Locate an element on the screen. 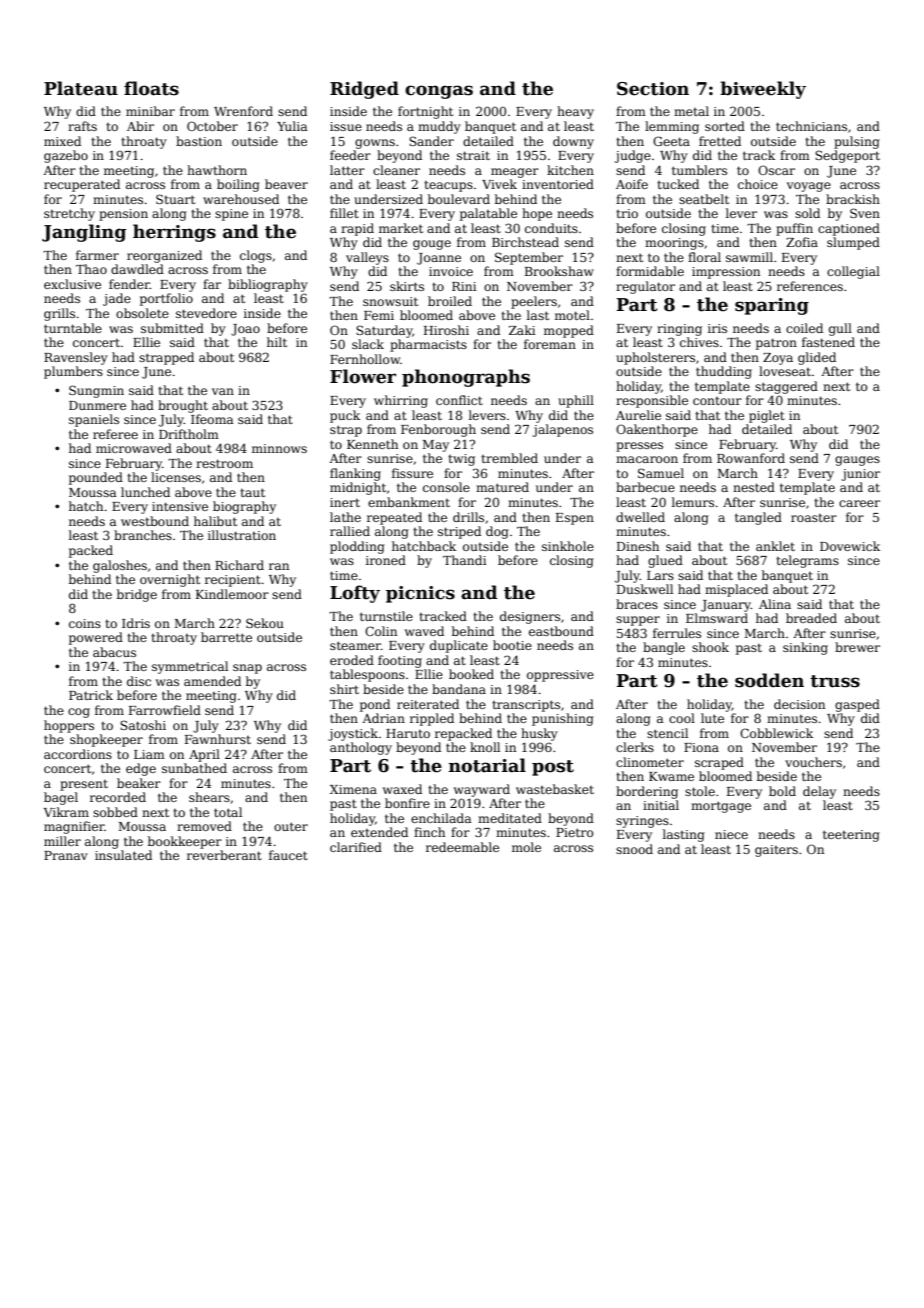  Wrenford is located at coordinates (243, 111).
